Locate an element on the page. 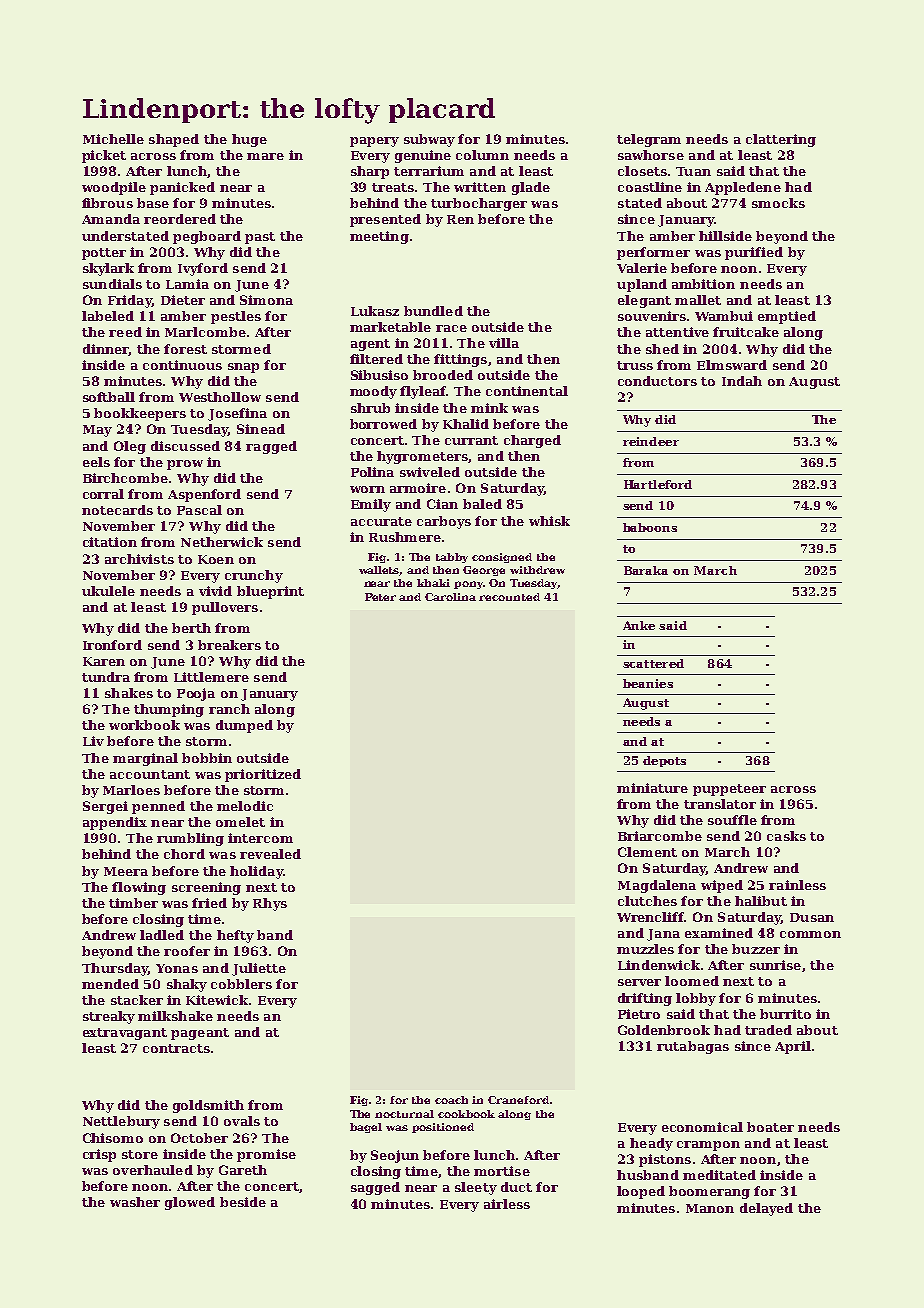  Carolina is located at coordinates (450, 597).
